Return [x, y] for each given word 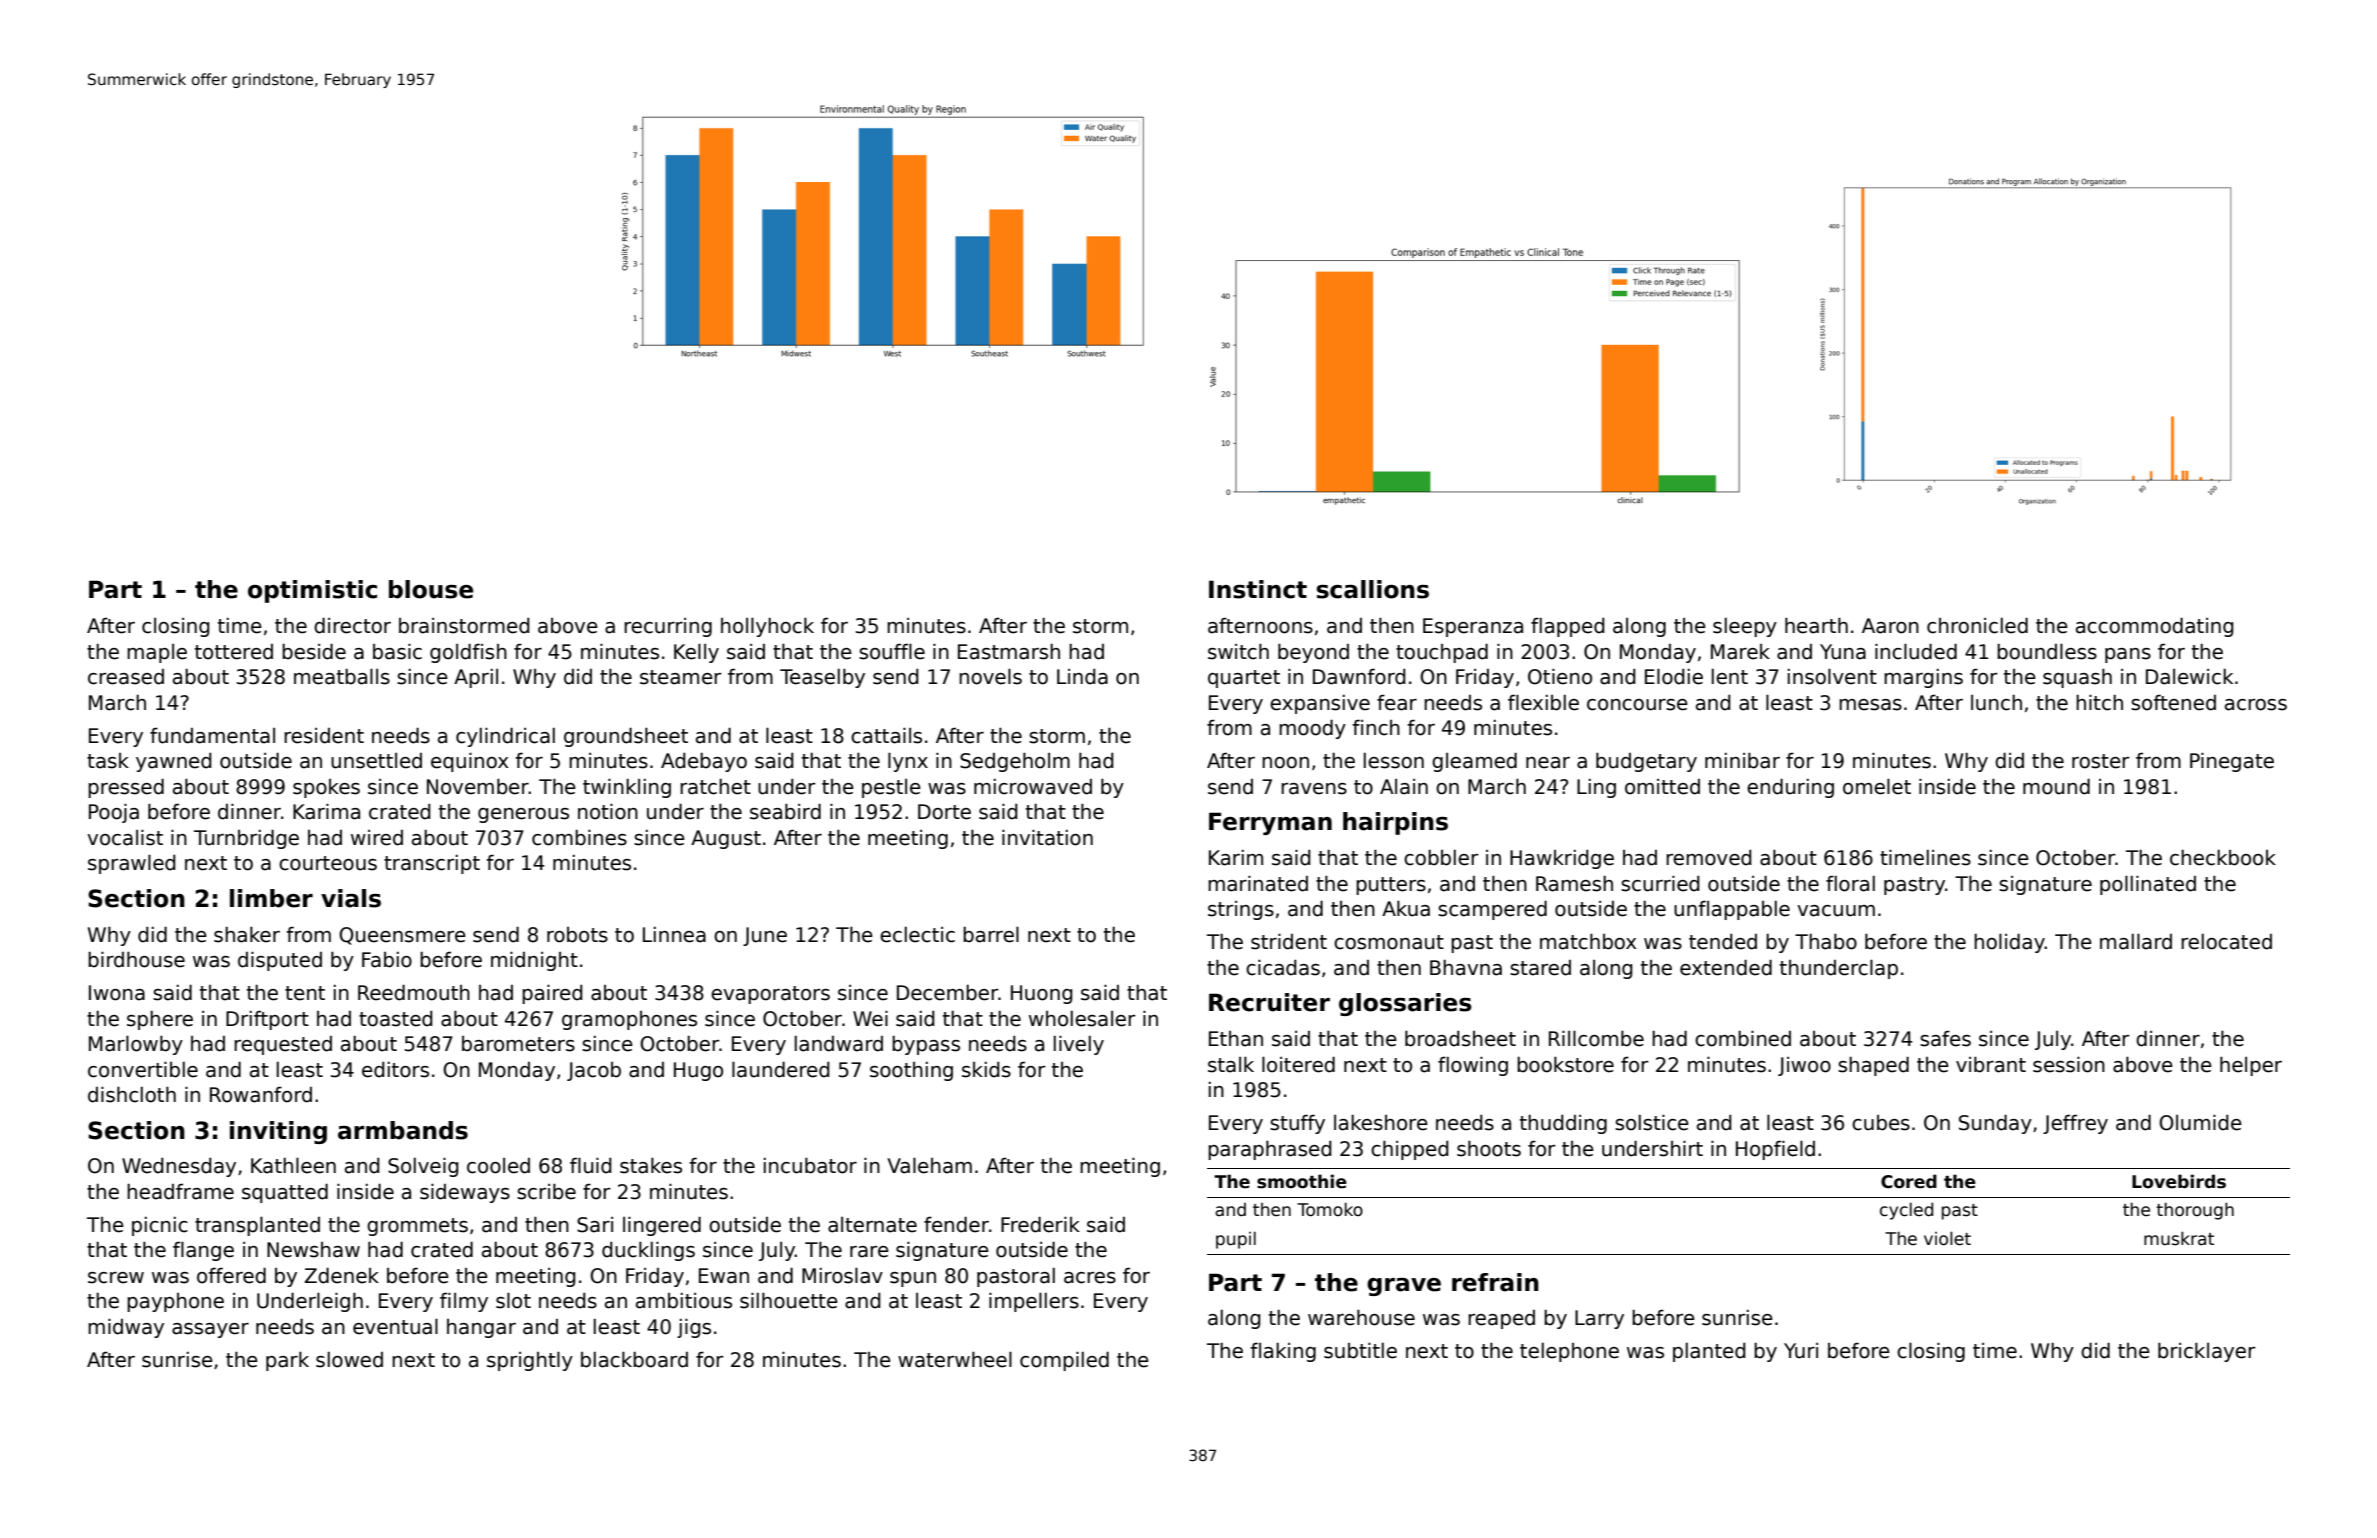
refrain [1495, 1282]
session [2069, 1064]
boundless [2047, 651]
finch [1376, 727]
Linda [1082, 677]
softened [2173, 702]
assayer [210, 1330]
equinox [469, 762]
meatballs [342, 676]
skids [986, 1070]
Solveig [423, 1167]
